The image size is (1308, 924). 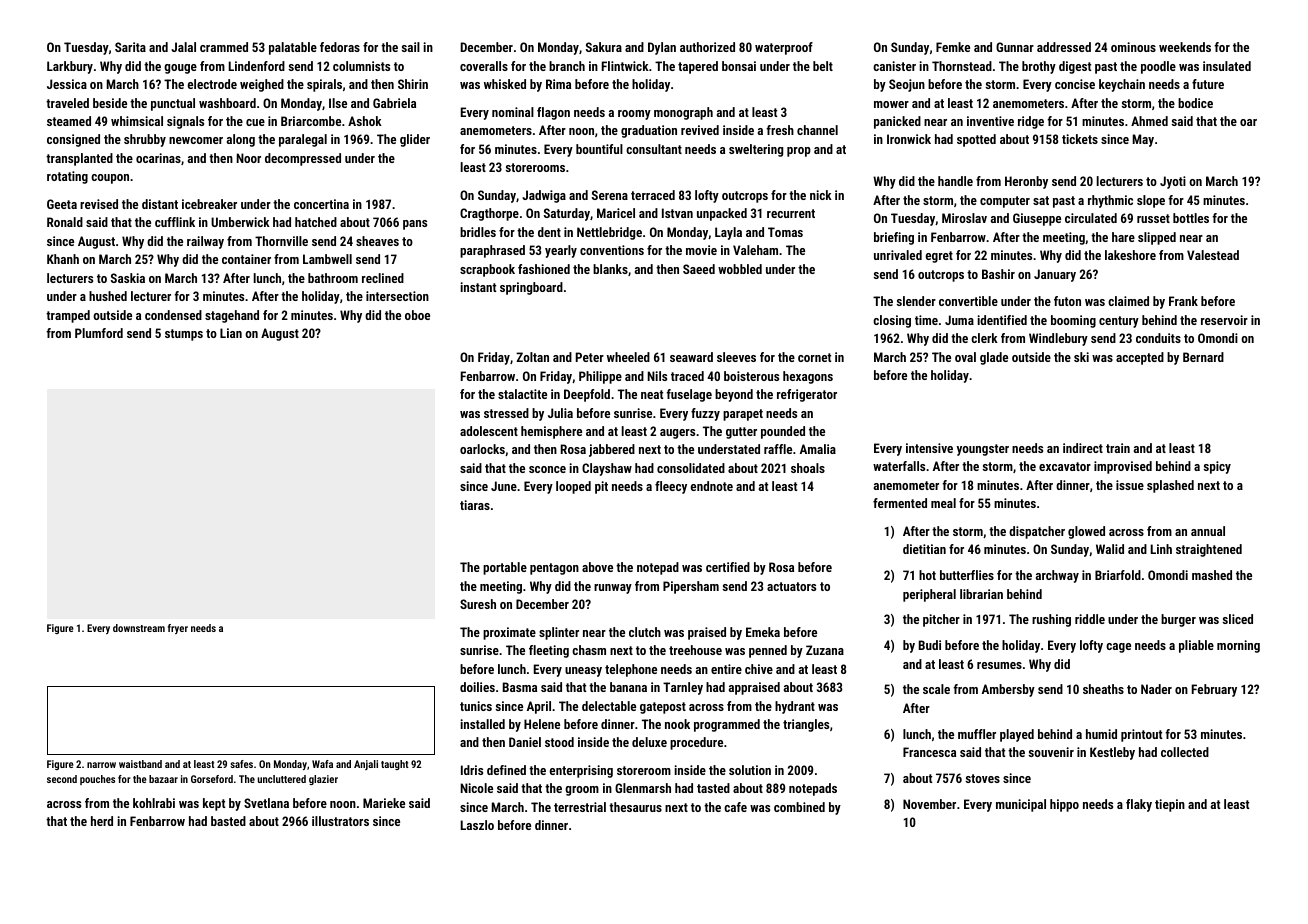 What do you see at coordinates (475, 505) in the screenshot?
I see `tiaras` at bounding box center [475, 505].
